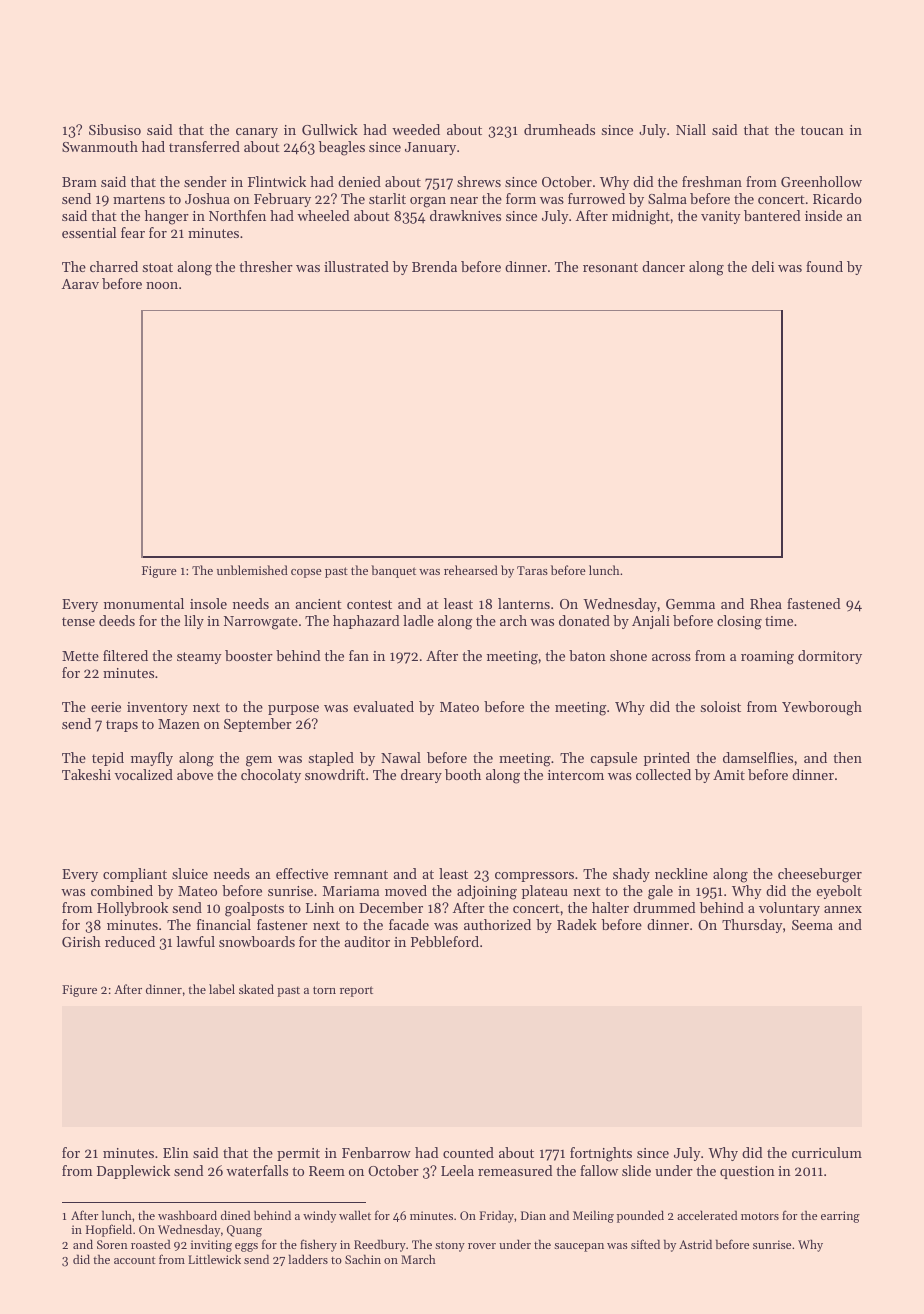  Describe the element at coordinates (135, 1260) in the screenshot. I see `account` at that location.
